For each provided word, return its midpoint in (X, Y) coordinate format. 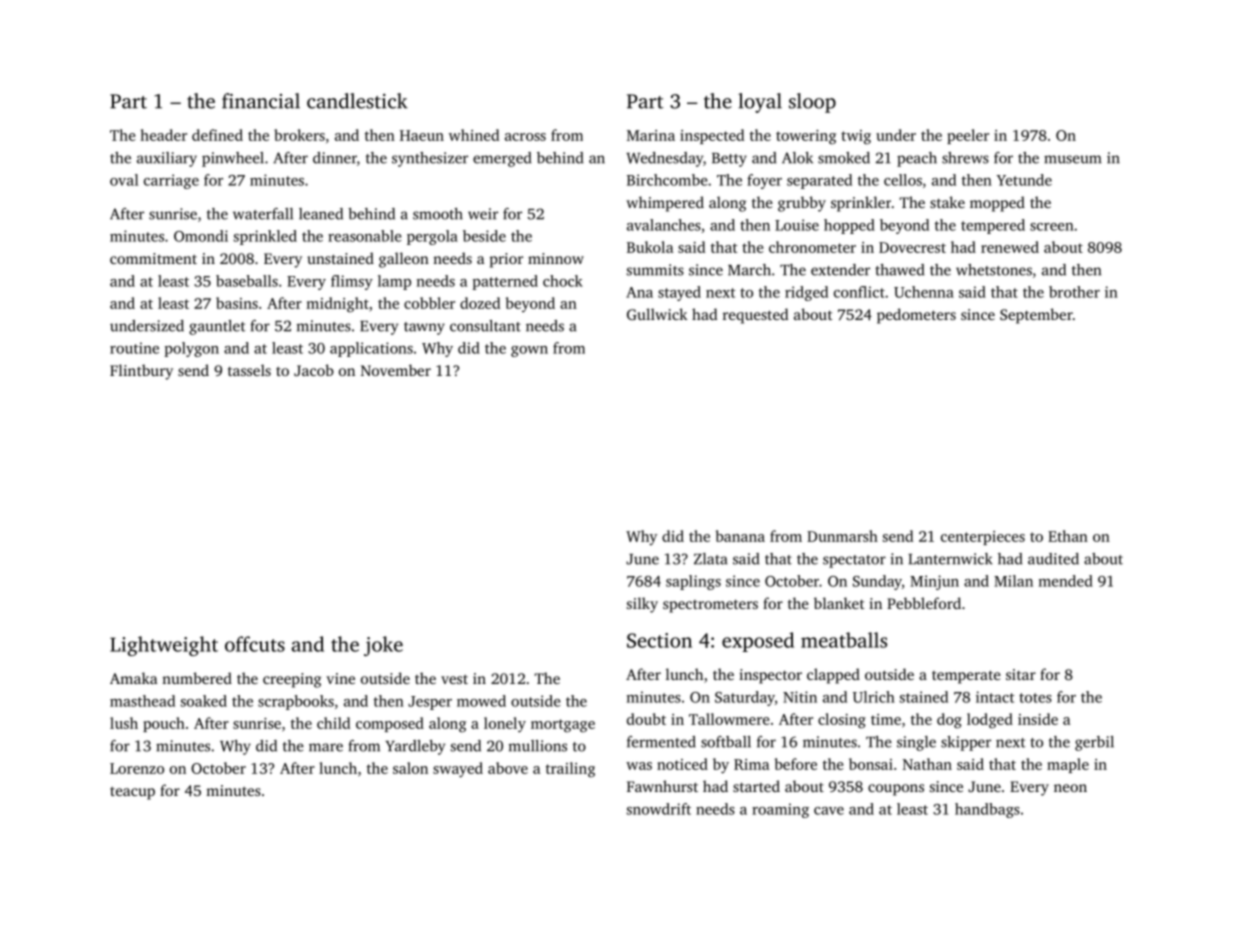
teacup (132, 793)
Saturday (745, 698)
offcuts (255, 644)
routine (134, 348)
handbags (987, 810)
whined (474, 135)
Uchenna (924, 292)
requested (755, 316)
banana (740, 536)
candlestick (357, 101)
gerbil (1094, 743)
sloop (812, 103)
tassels (249, 370)
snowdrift (659, 809)
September (1036, 316)
